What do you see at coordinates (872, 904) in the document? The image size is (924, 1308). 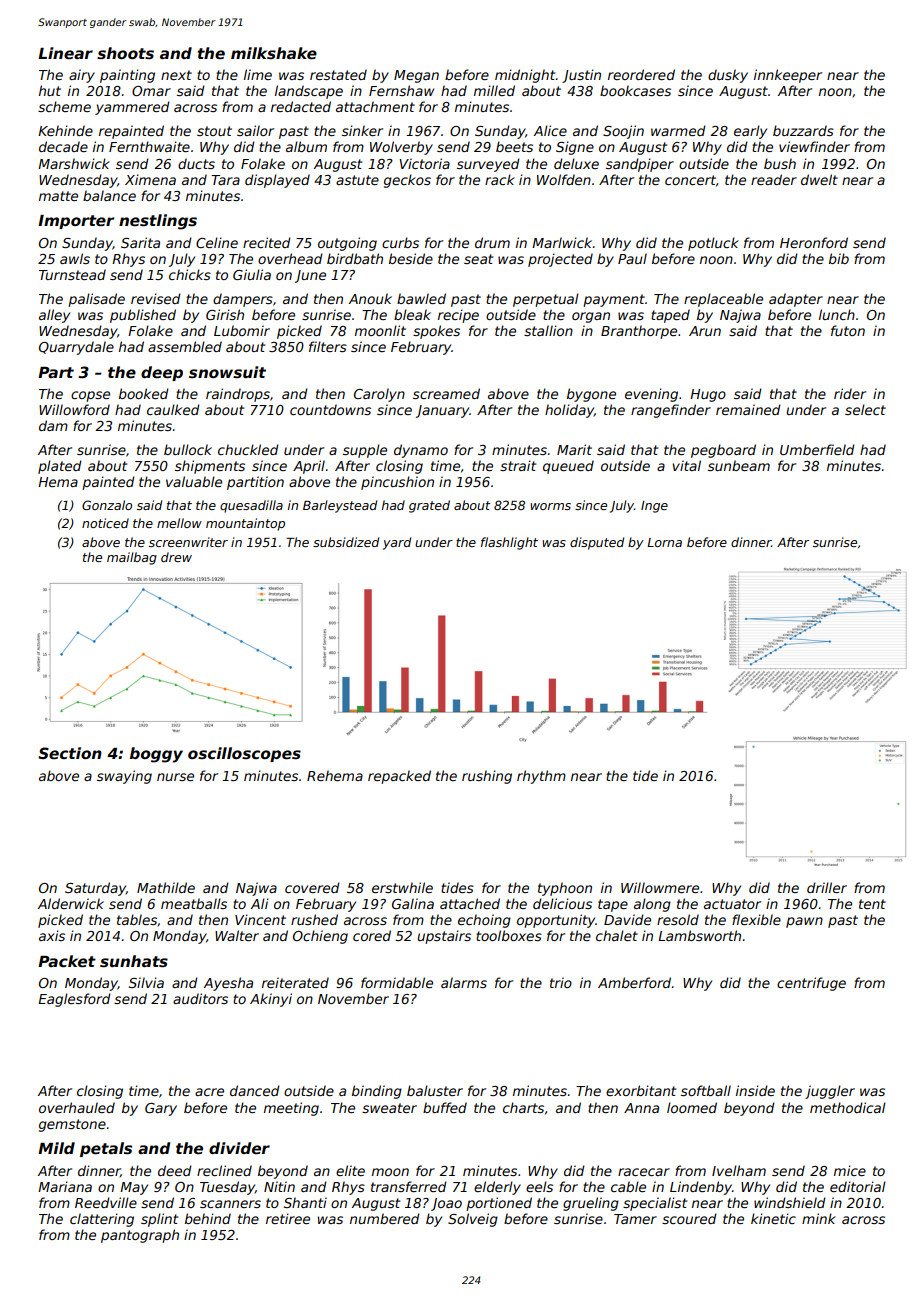 I see `tent` at bounding box center [872, 904].
